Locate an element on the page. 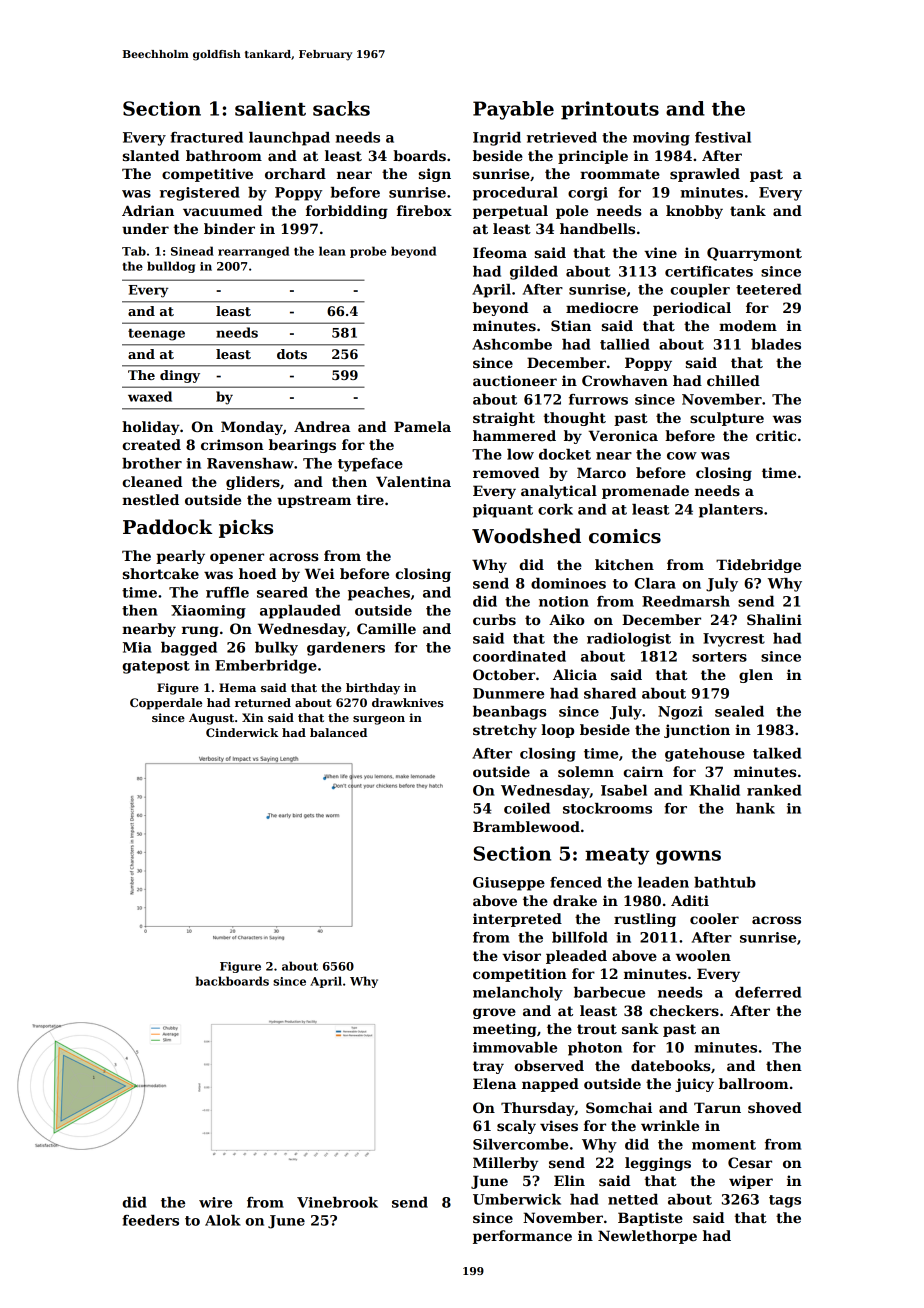 Image resolution: width=924 pixels, height=1308 pixels. Ngozi is located at coordinates (680, 713).
